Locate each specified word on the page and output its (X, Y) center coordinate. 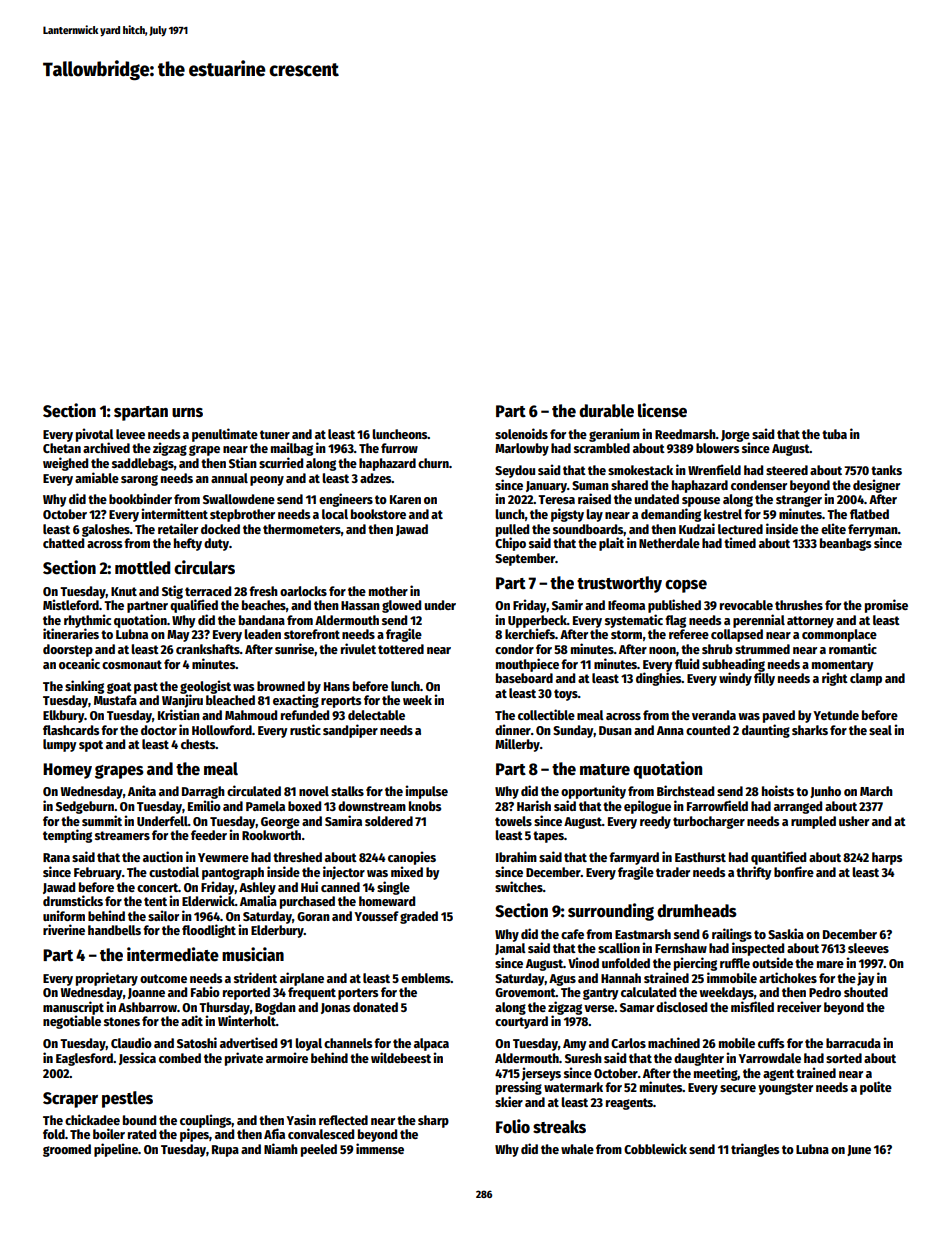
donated (375, 1007)
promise (886, 606)
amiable (97, 477)
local (335, 514)
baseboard (524, 678)
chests (198, 744)
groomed (67, 1150)
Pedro (825, 992)
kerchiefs (530, 633)
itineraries (71, 633)
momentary (842, 666)
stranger (799, 501)
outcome (163, 978)
